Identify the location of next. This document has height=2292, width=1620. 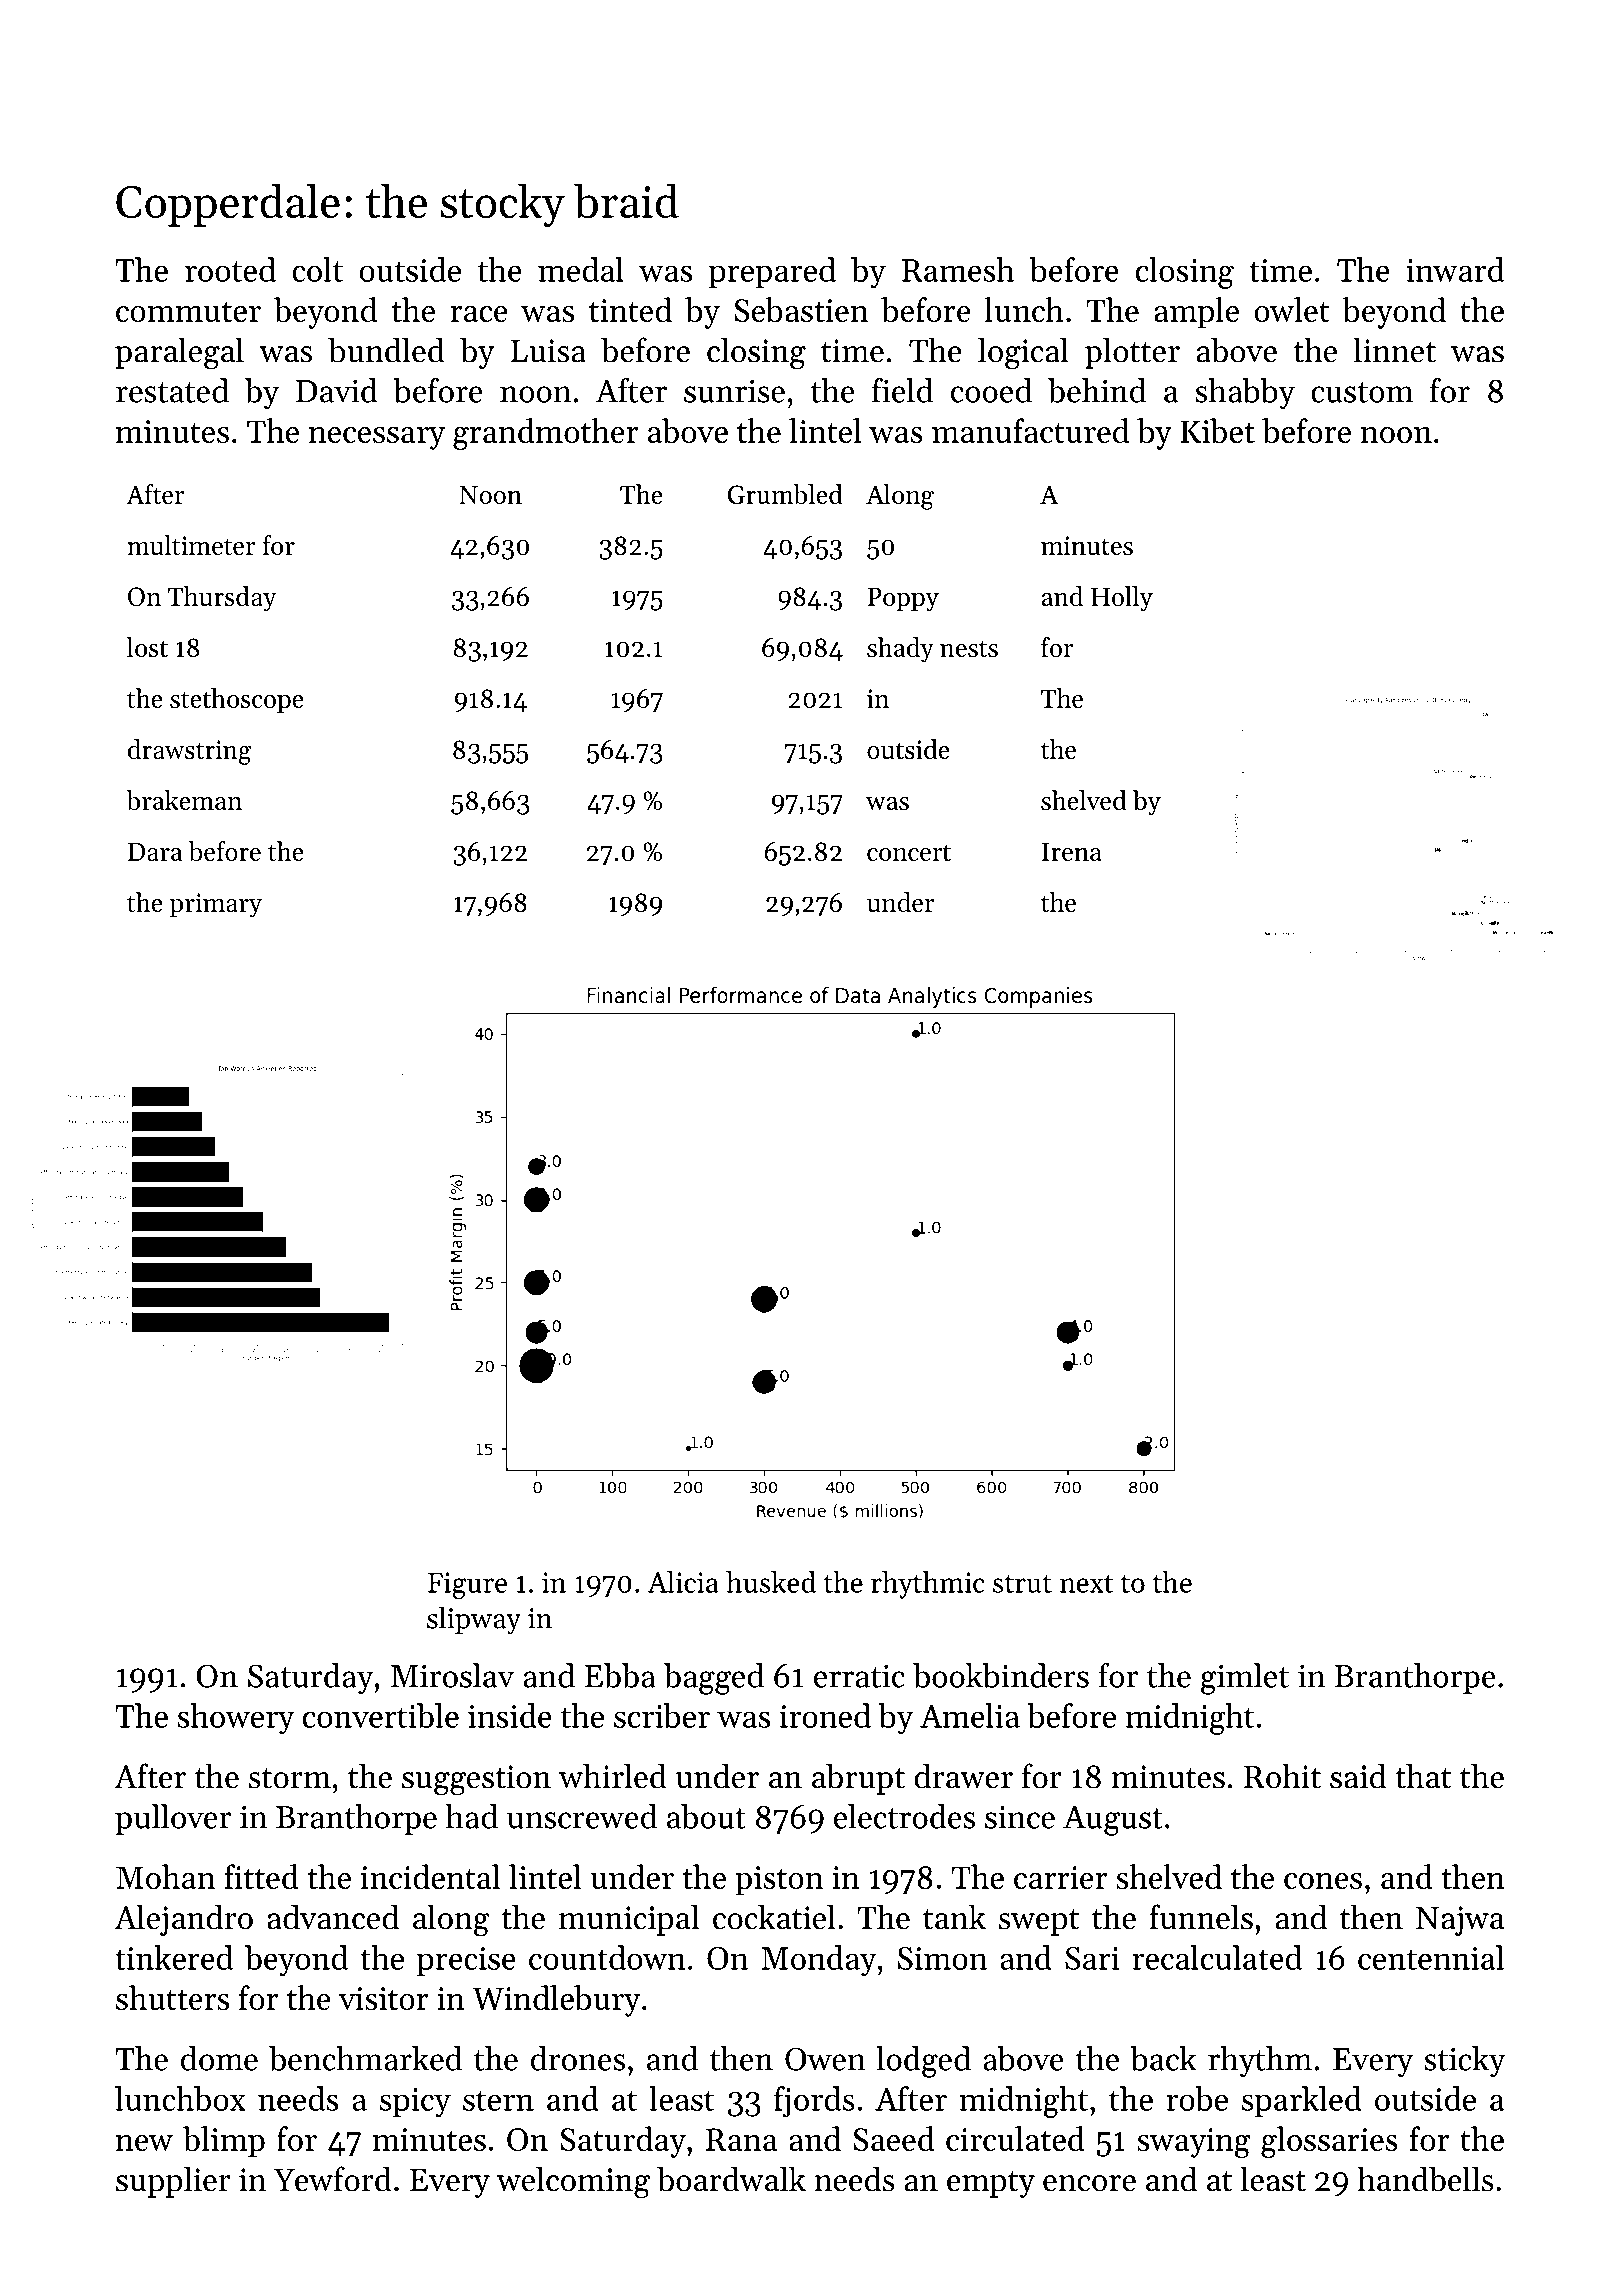
(1086, 1583).
